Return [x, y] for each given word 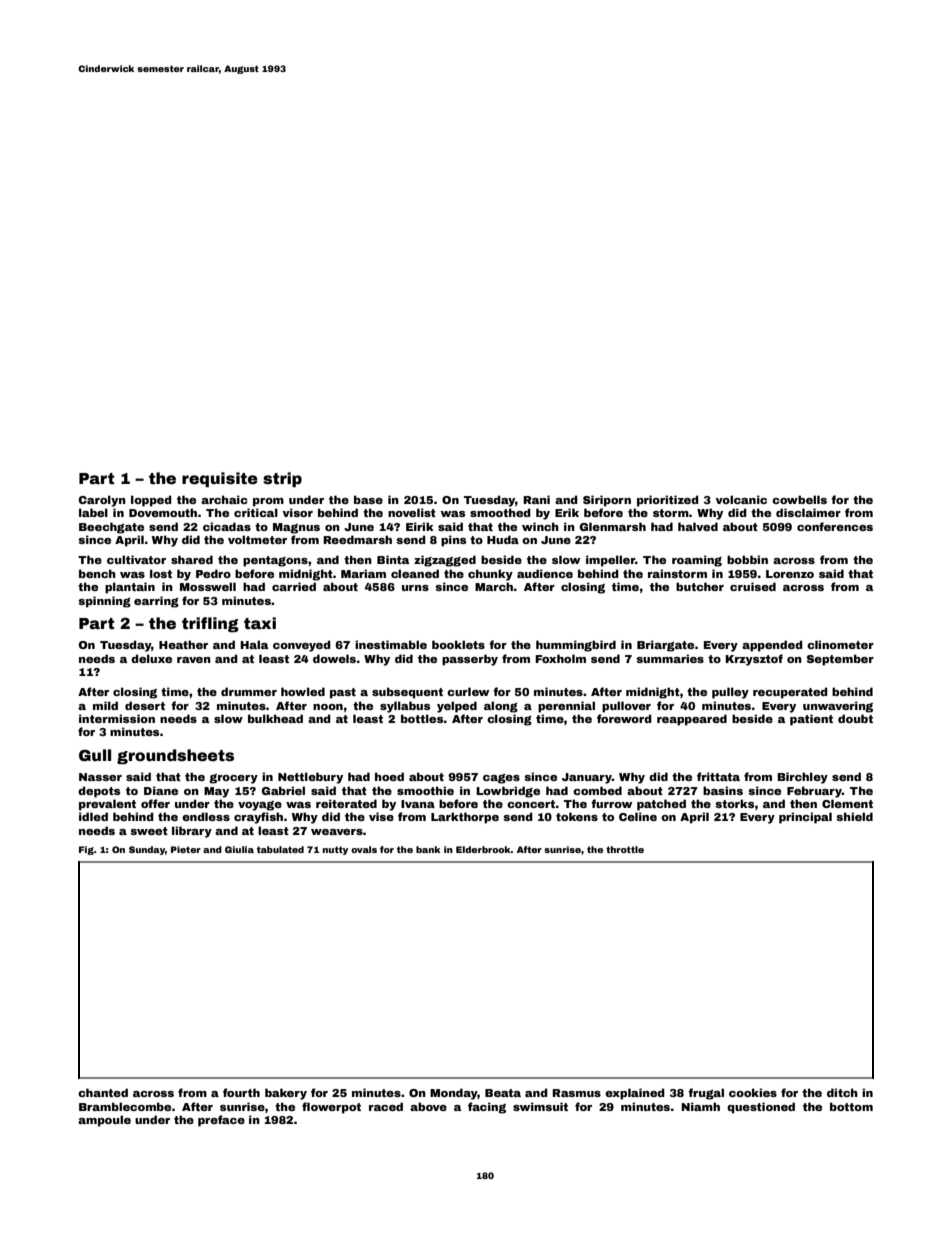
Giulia [239, 849]
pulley [730, 693]
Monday [454, 1094]
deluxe [151, 658]
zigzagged [445, 561]
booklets [458, 644]
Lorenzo [790, 574]
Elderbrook [483, 849]
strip [282, 479]
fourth [241, 1092]
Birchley [802, 778]
